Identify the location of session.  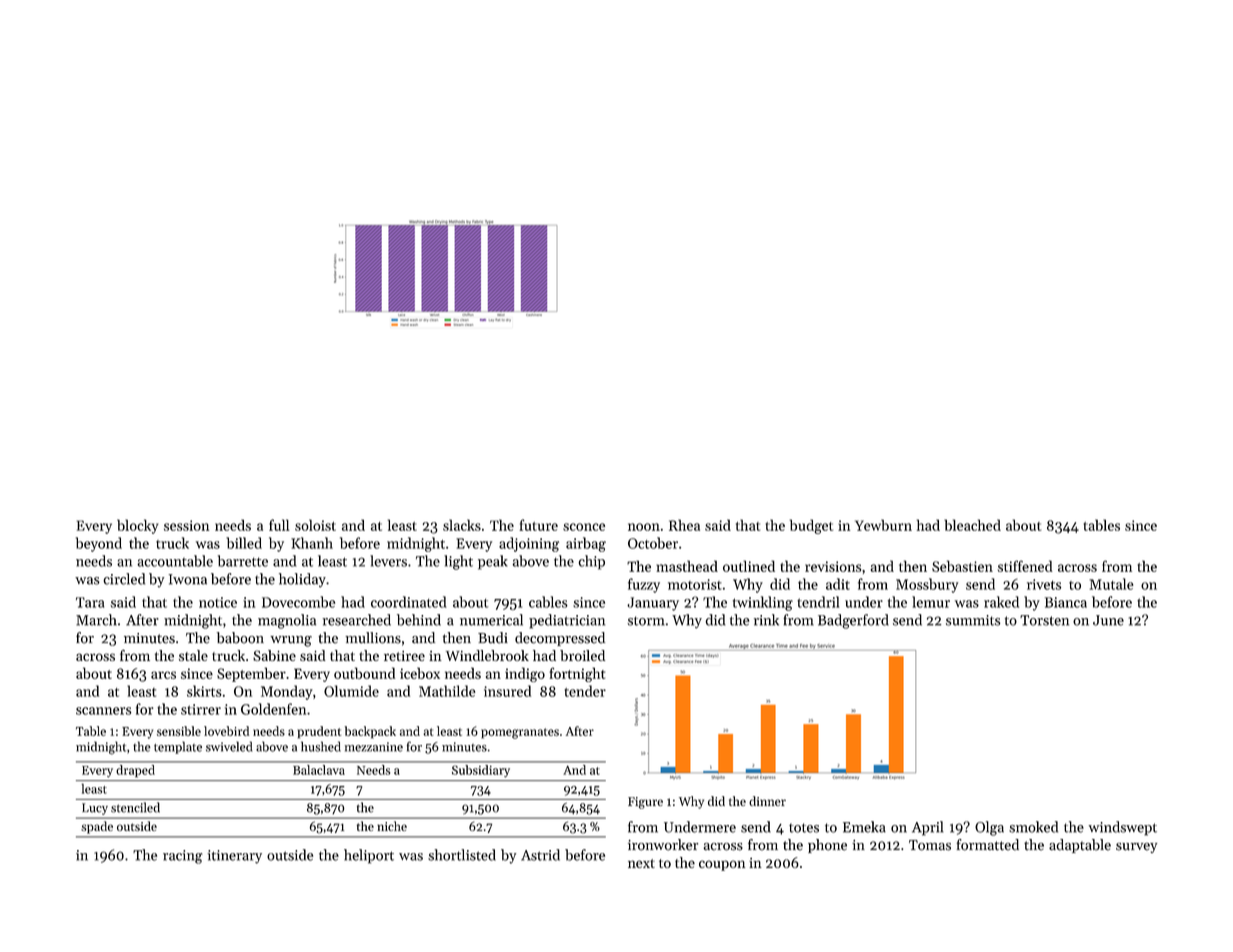
(186, 525).
